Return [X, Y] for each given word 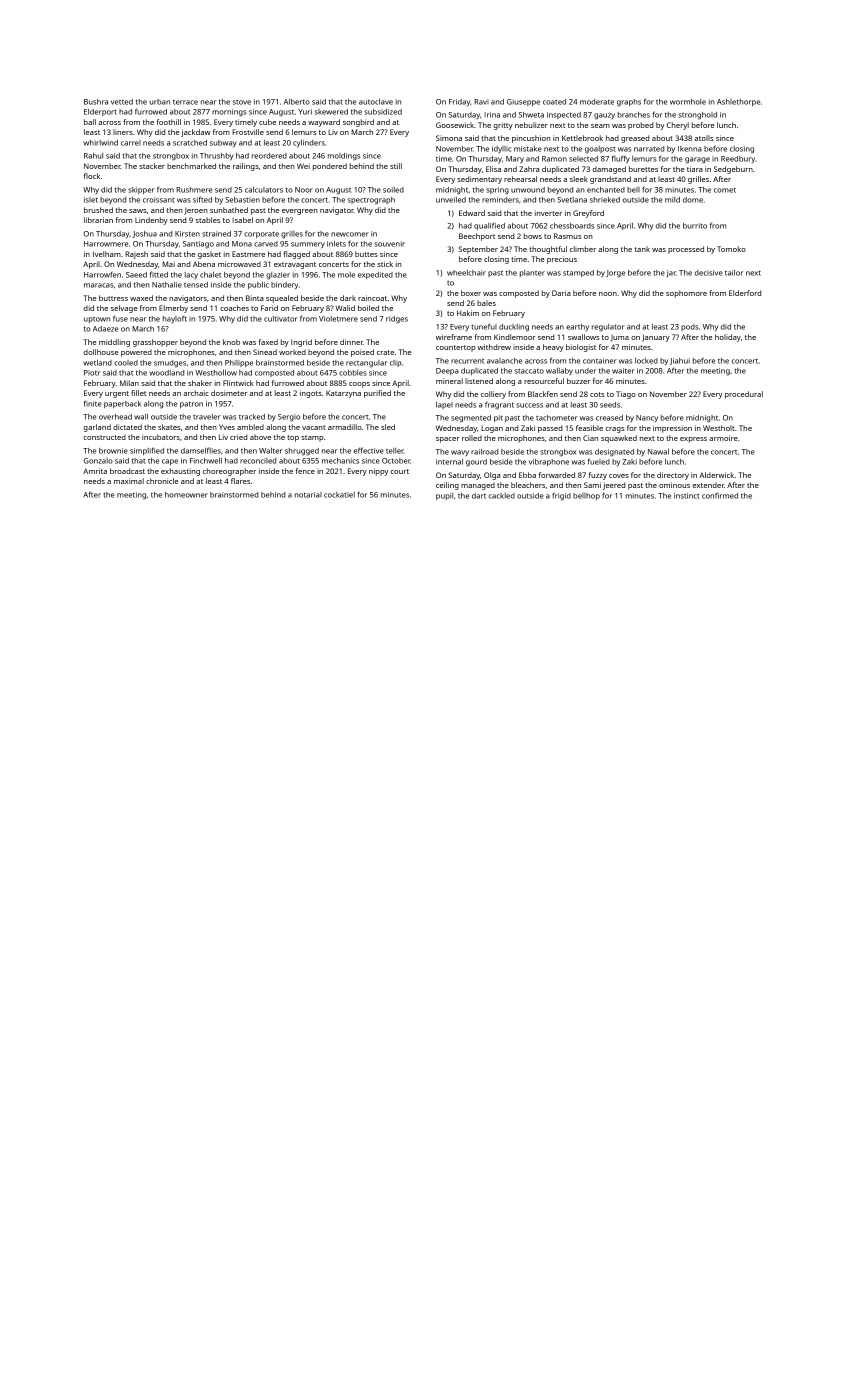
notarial [308, 495]
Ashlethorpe [738, 102]
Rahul [93, 156]
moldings [344, 157]
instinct [687, 496]
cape [170, 462]
